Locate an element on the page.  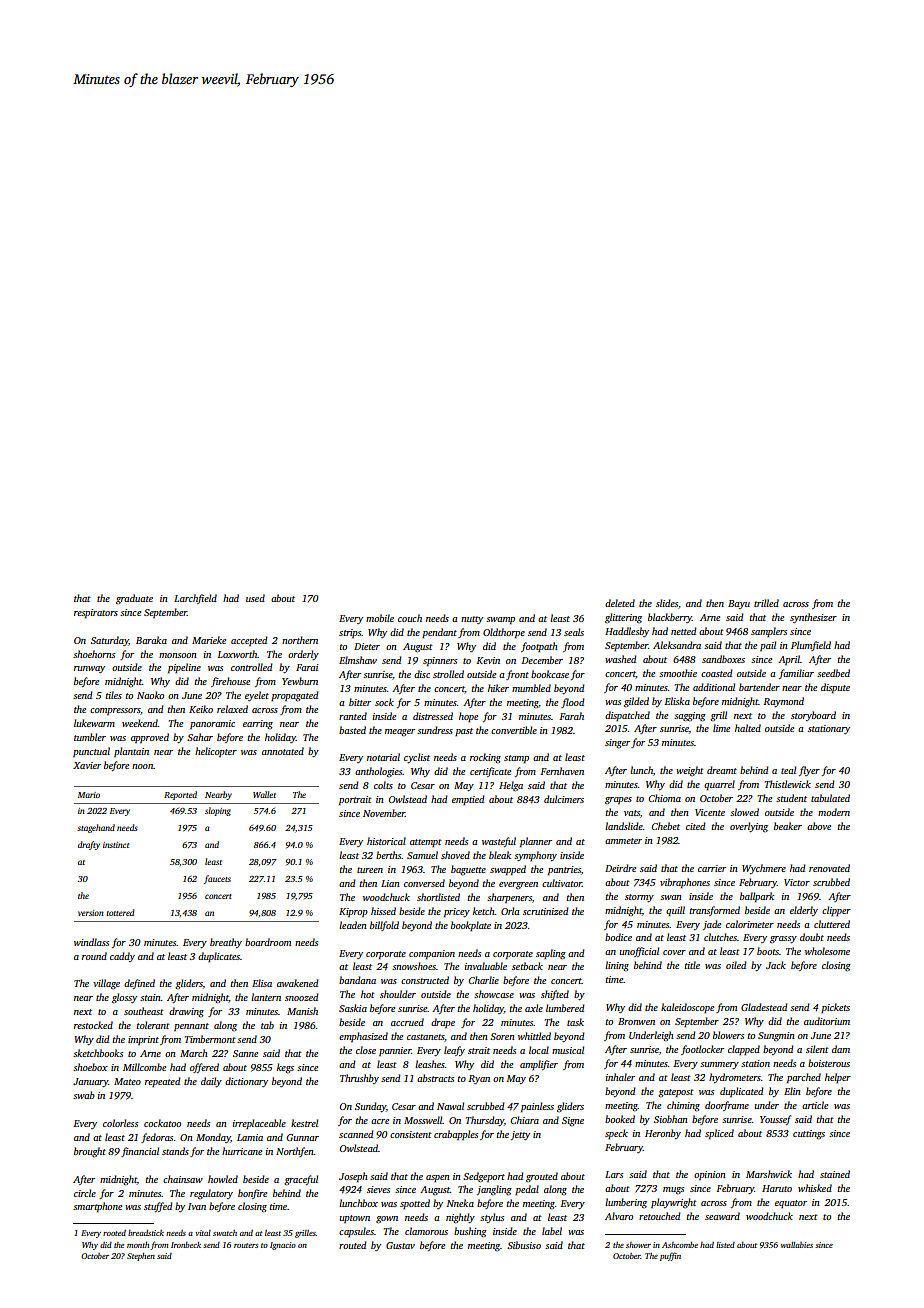
respirators is located at coordinates (96, 613).
